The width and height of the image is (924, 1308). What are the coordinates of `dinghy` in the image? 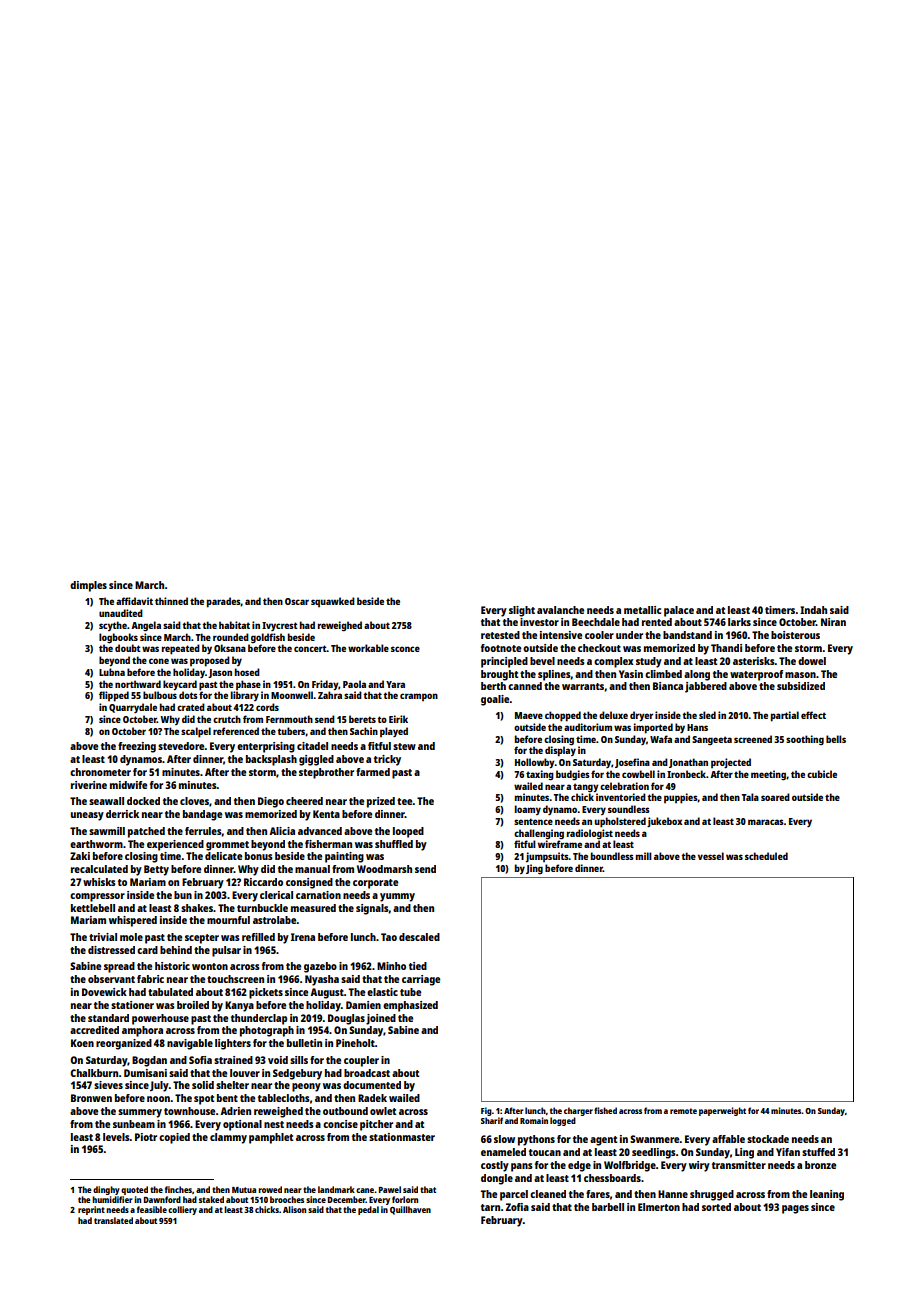 It's located at (106, 1190).
